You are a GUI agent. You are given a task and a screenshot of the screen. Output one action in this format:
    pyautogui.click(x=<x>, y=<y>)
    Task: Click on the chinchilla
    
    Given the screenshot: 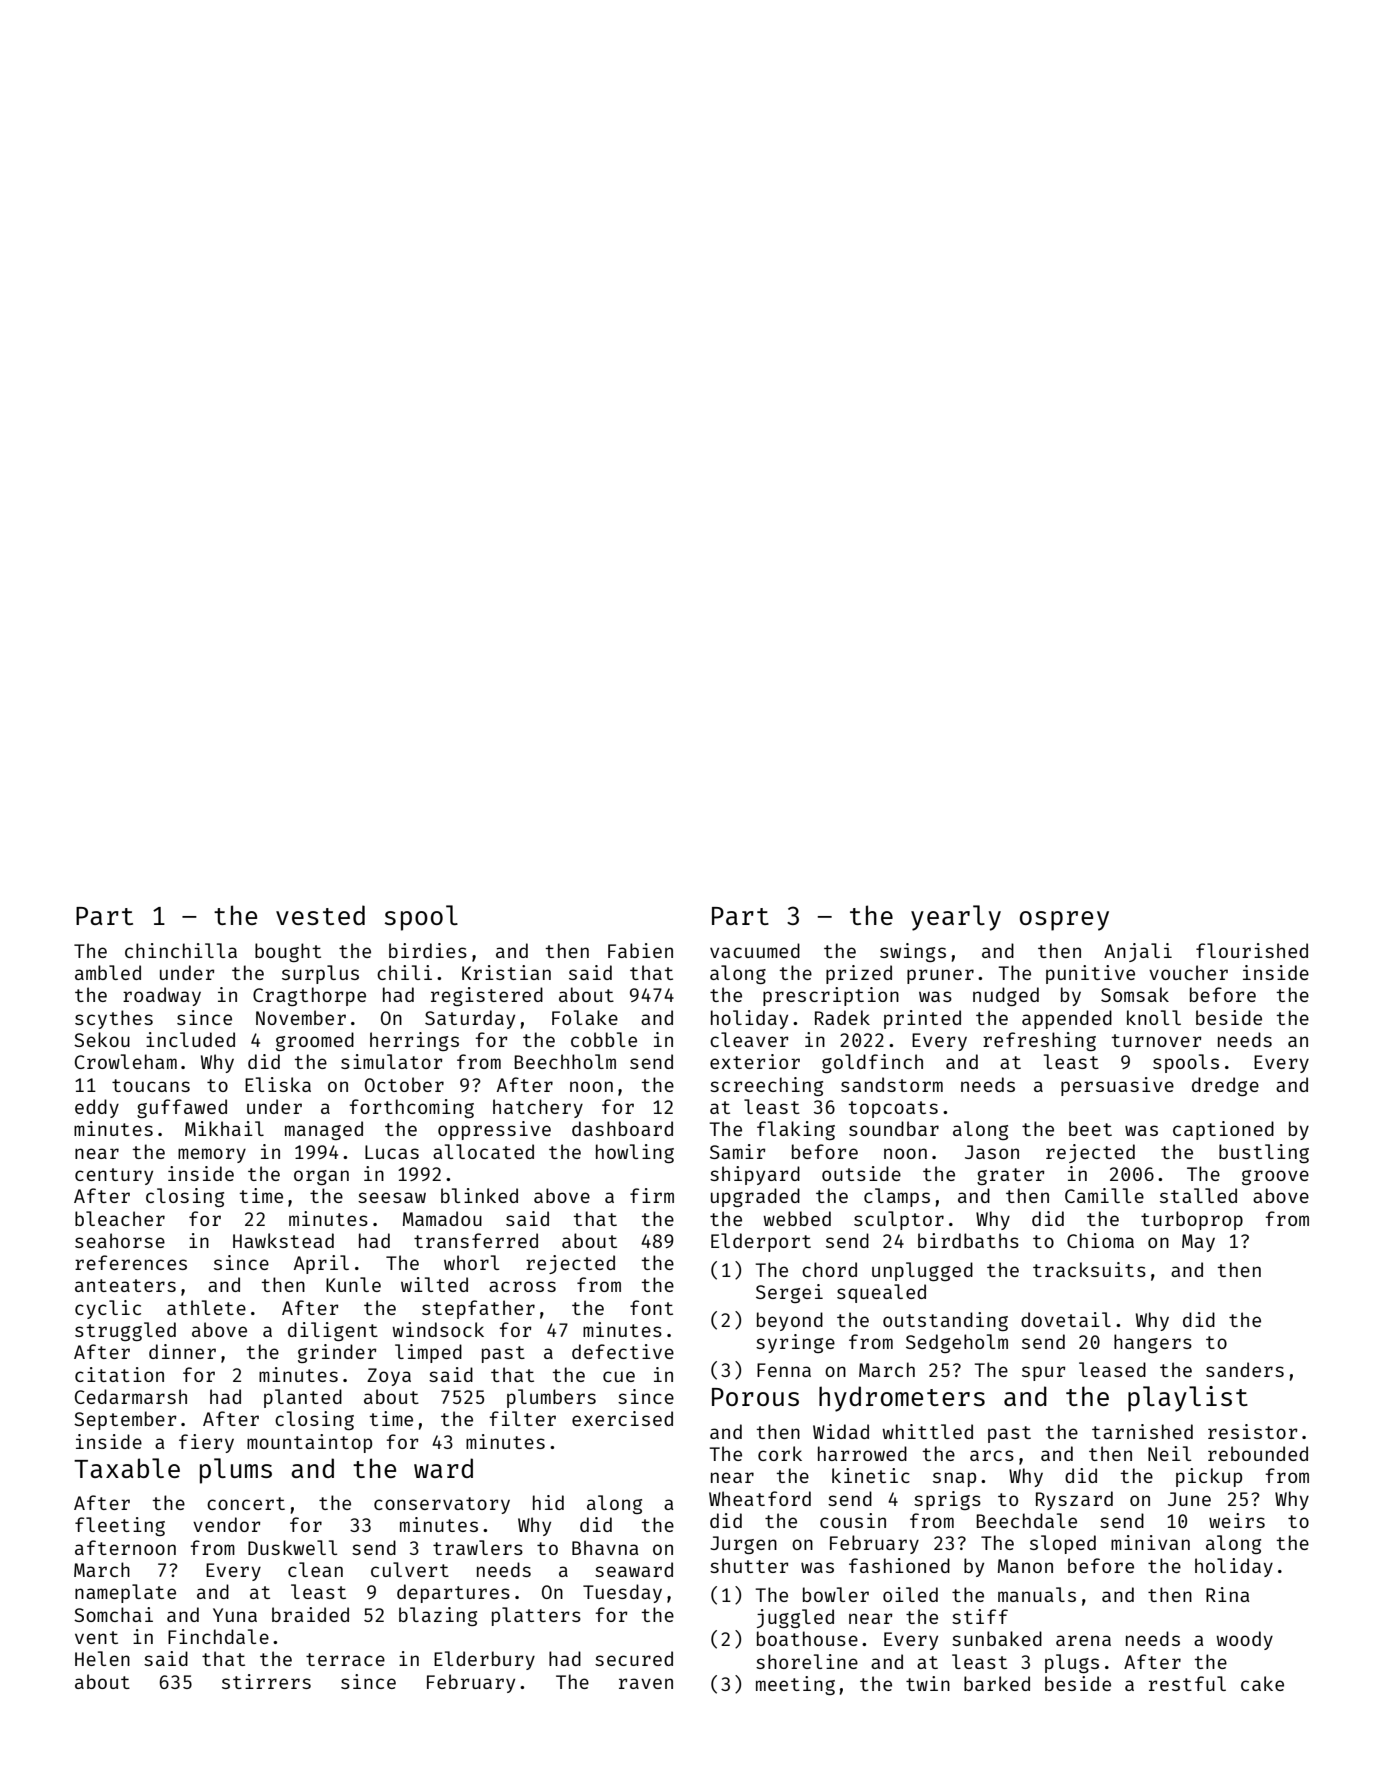 What is the action you would take?
    pyautogui.click(x=181, y=950)
